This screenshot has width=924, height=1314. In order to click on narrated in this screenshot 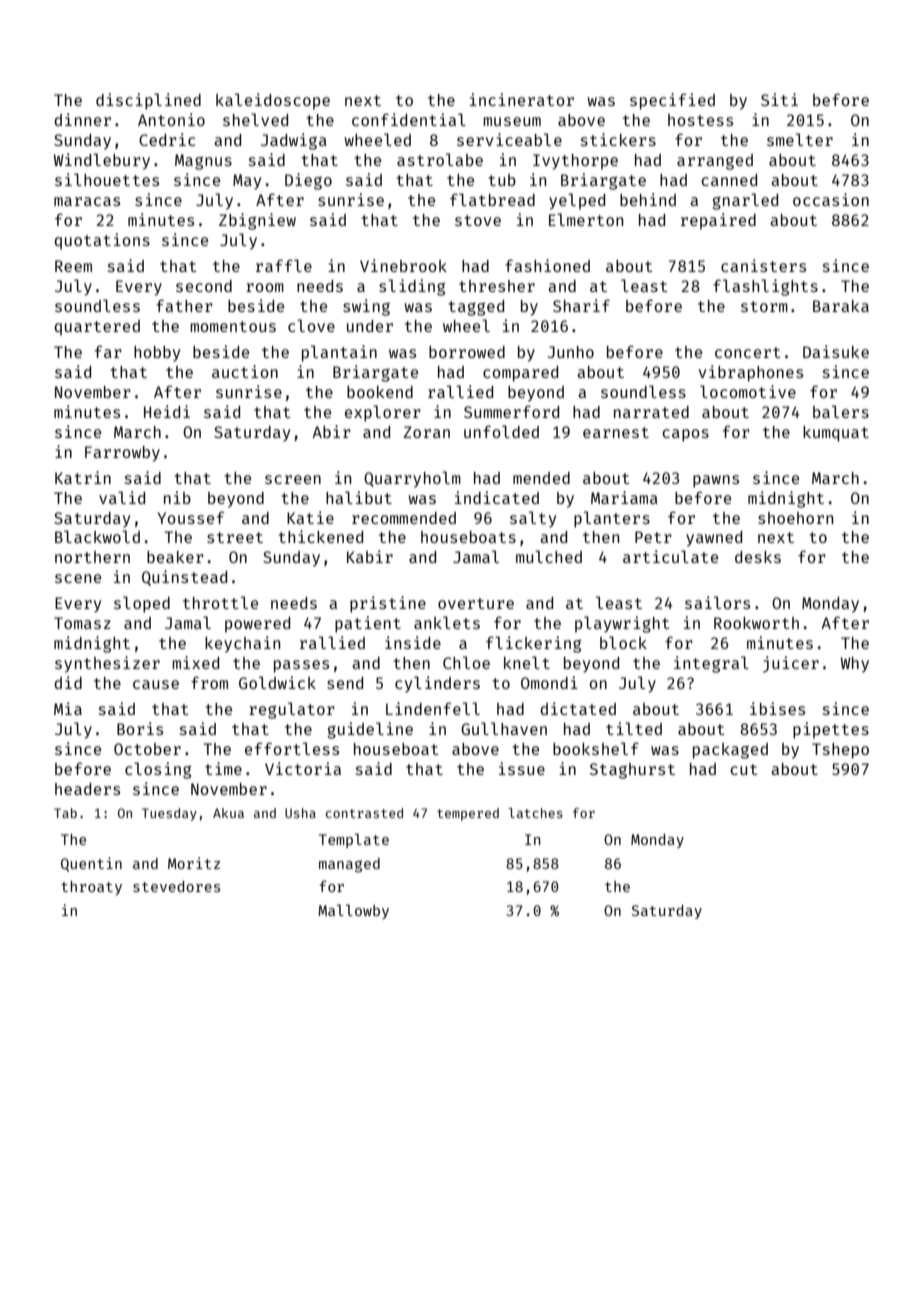, I will do `click(651, 412)`.
